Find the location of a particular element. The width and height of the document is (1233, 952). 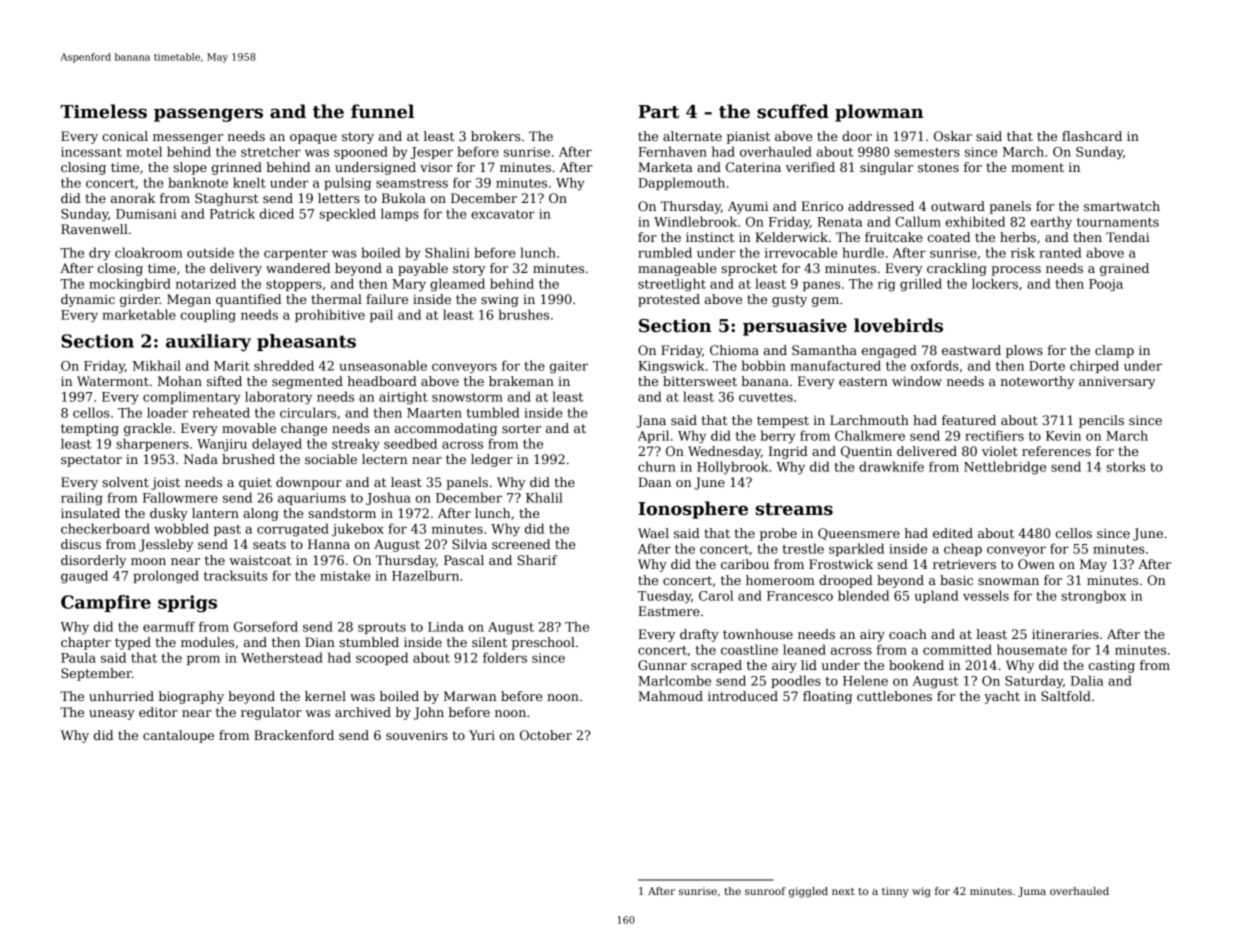

September is located at coordinates (96, 674).
